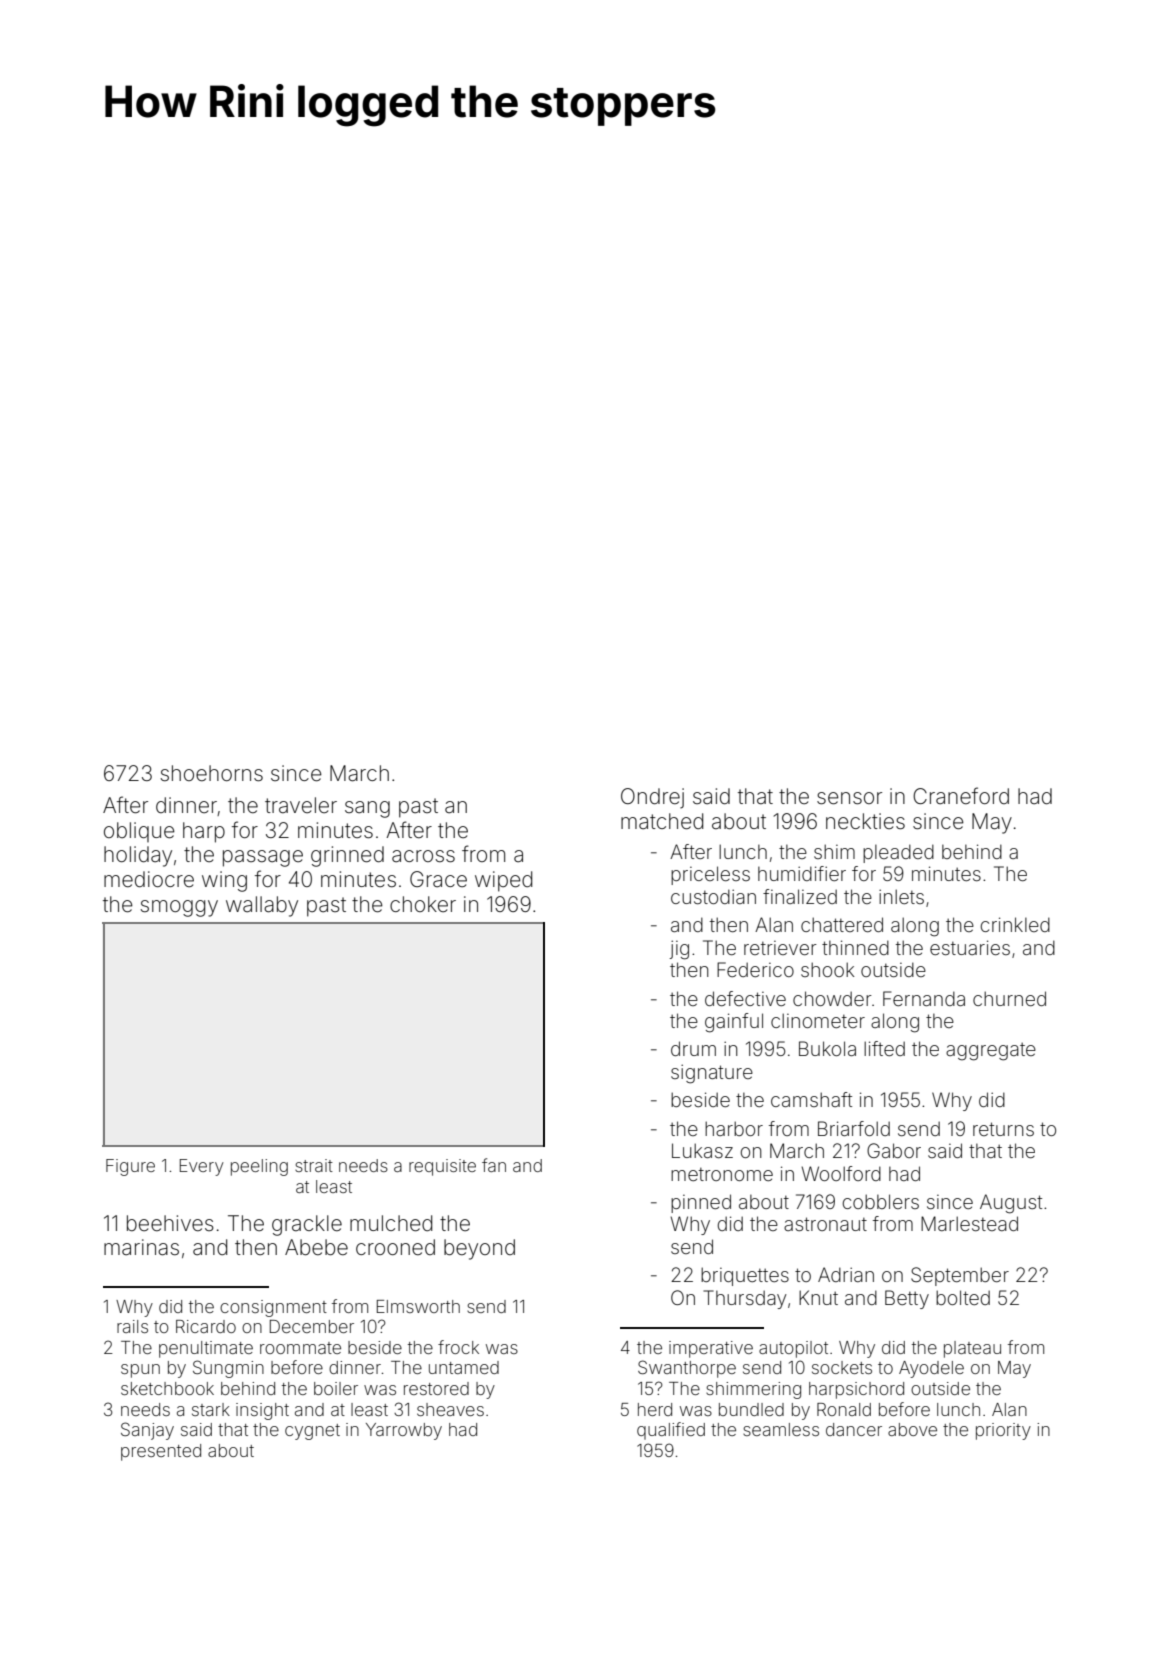 The image size is (1165, 1654). What do you see at coordinates (894, 1150) in the screenshot?
I see `Gabor` at bounding box center [894, 1150].
